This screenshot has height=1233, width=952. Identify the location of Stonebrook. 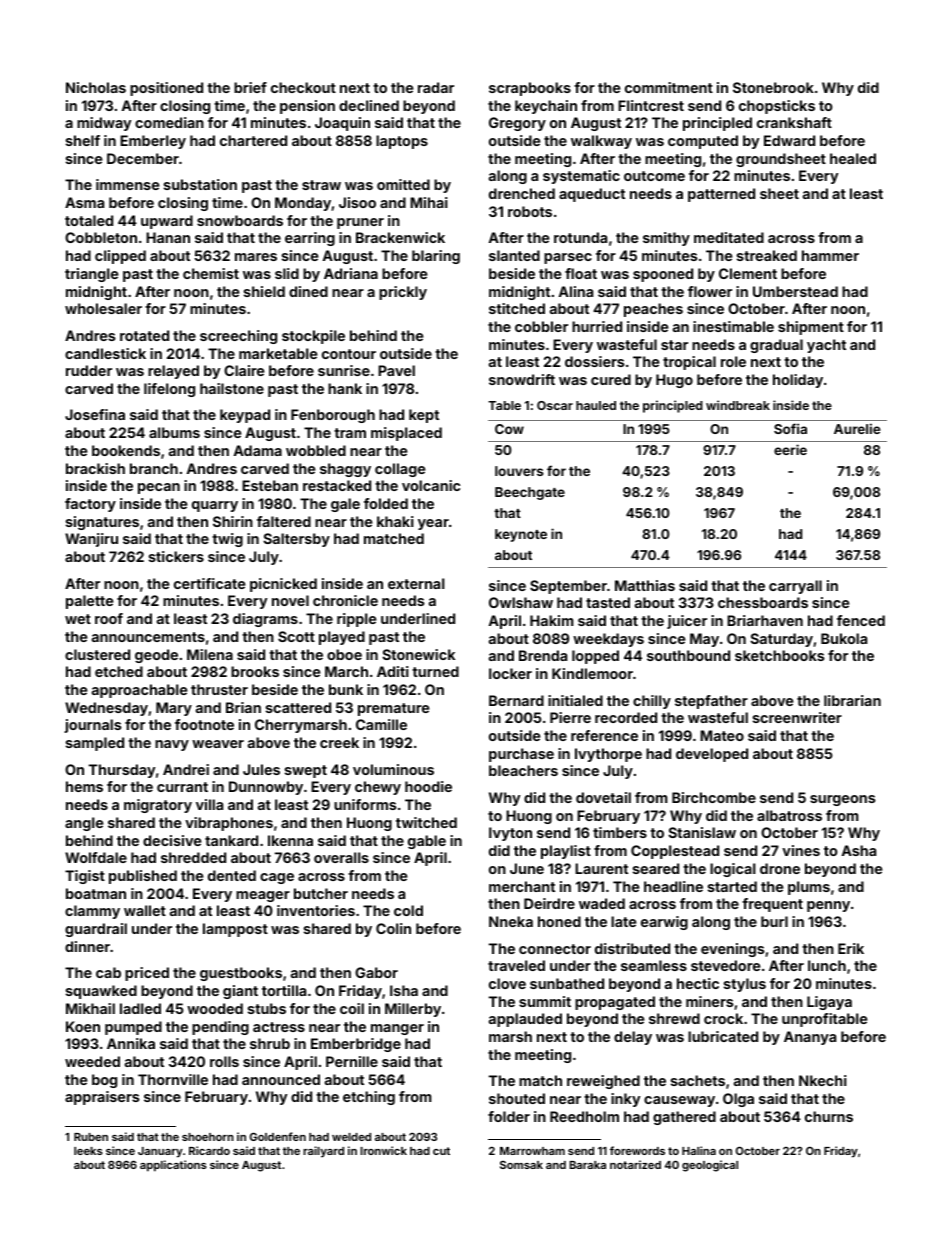
(773, 87).
